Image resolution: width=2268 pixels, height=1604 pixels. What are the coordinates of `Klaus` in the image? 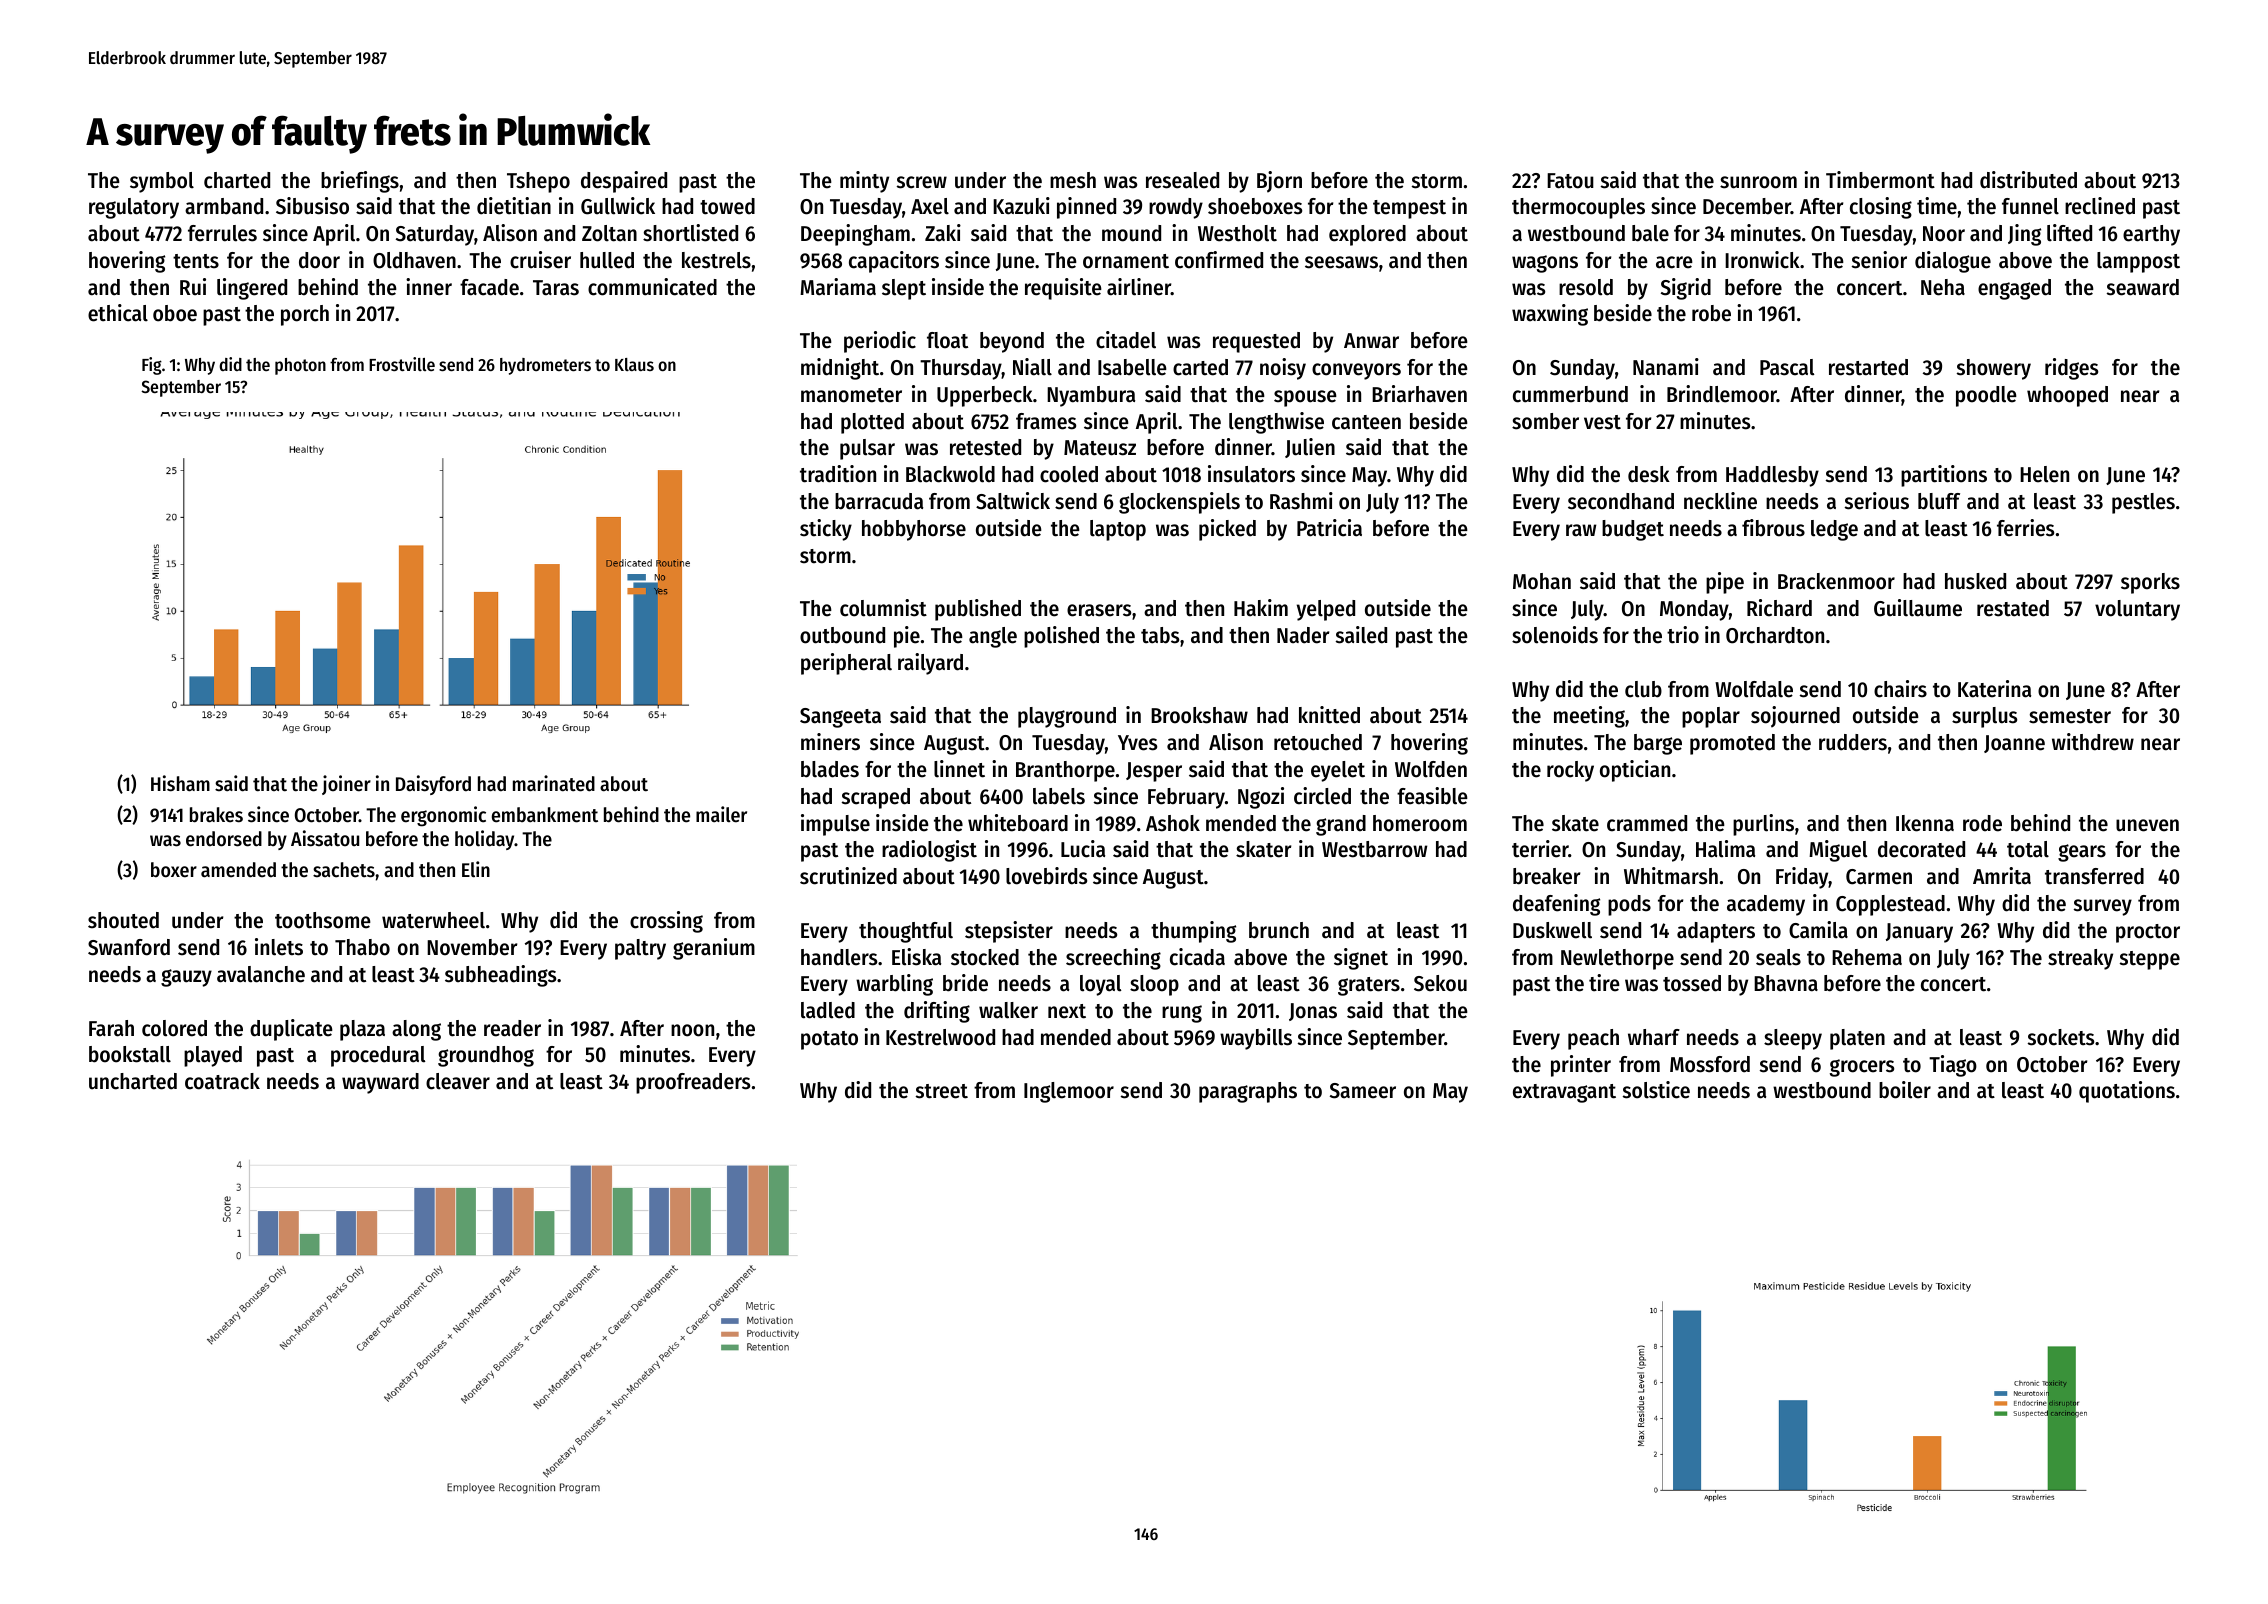 It's located at (634, 364).
